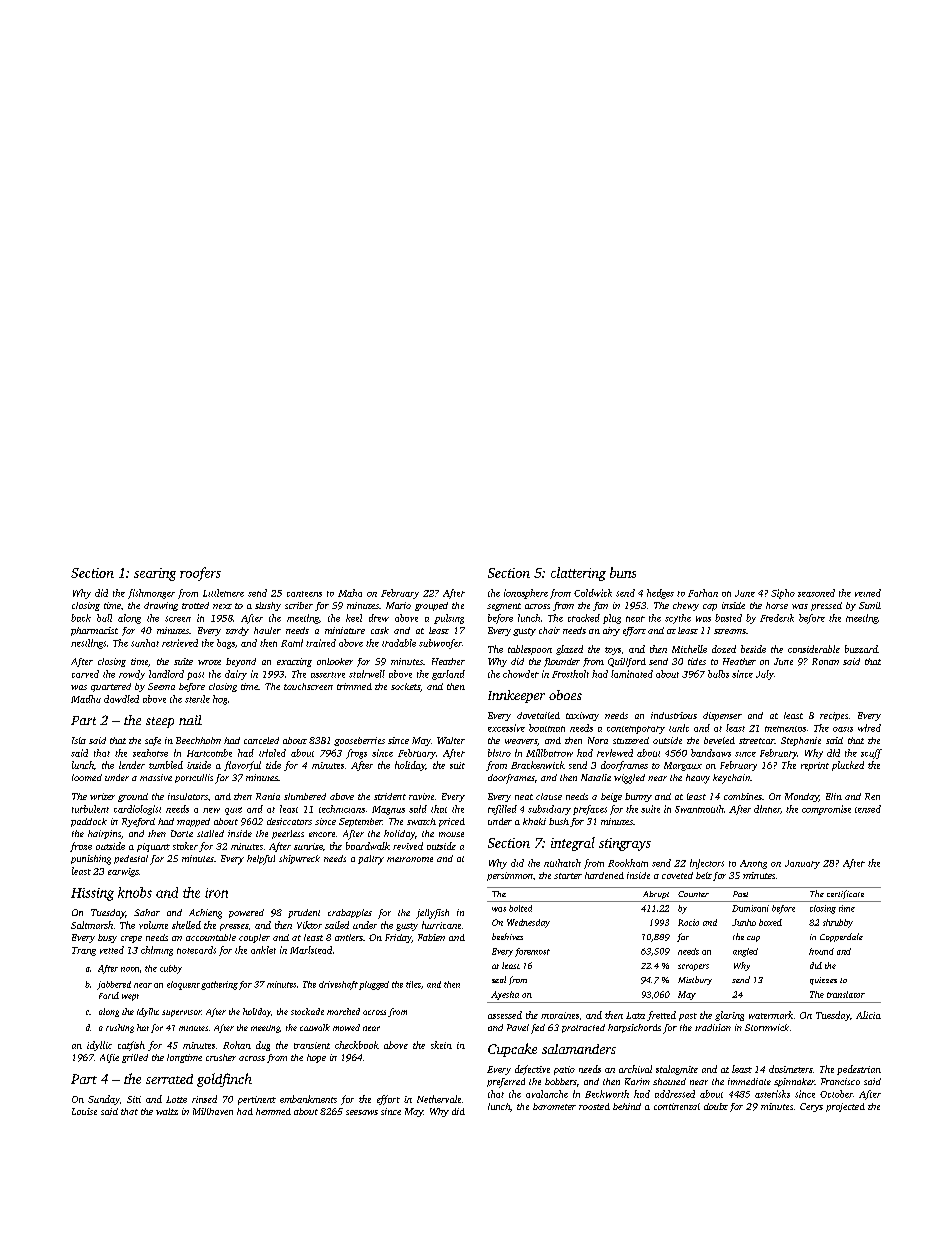 The width and height of the page is (952, 1233). I want to click on ground, so click(133, 797).
